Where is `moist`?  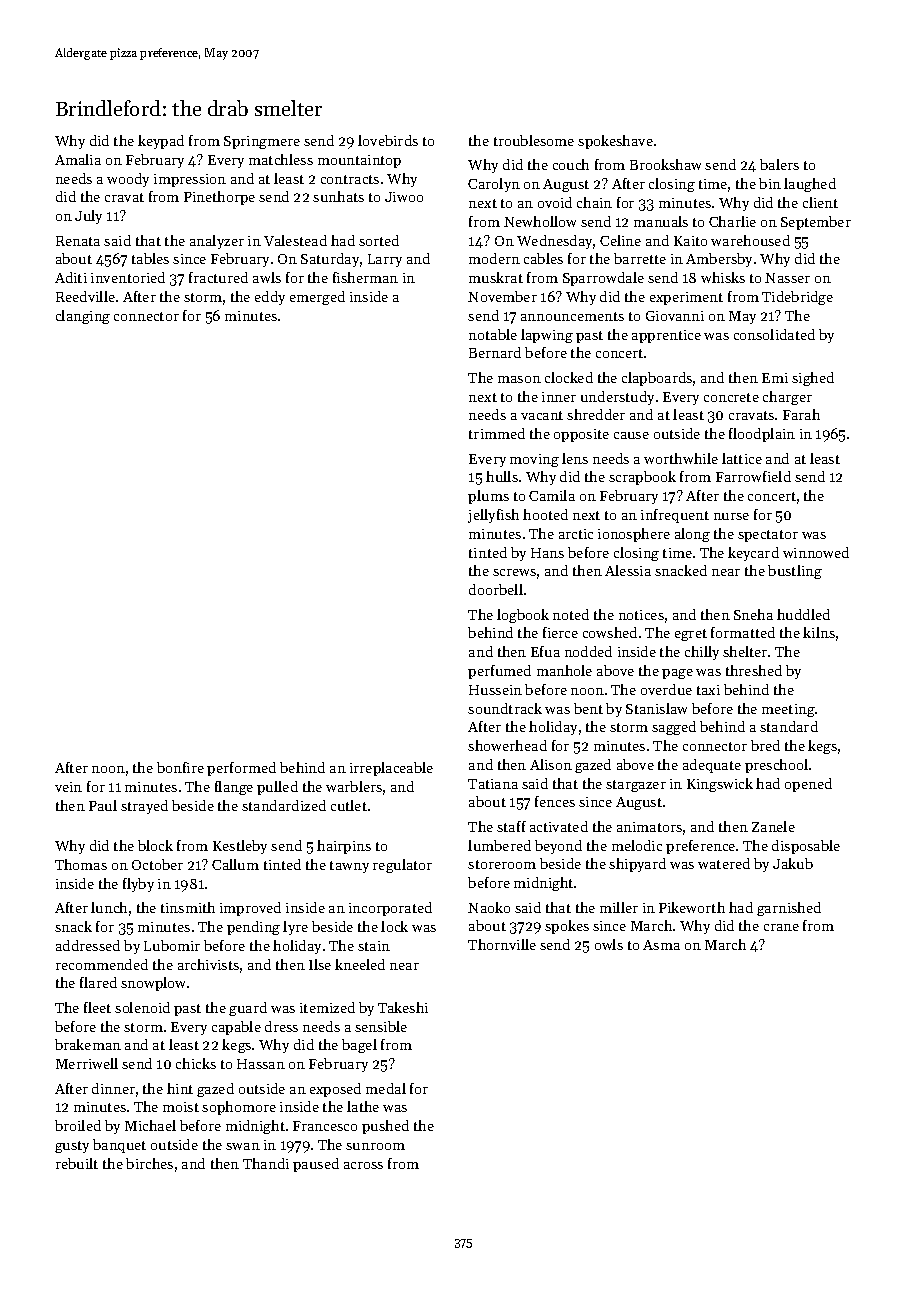 moist is located at coordinates (181, 1107).
